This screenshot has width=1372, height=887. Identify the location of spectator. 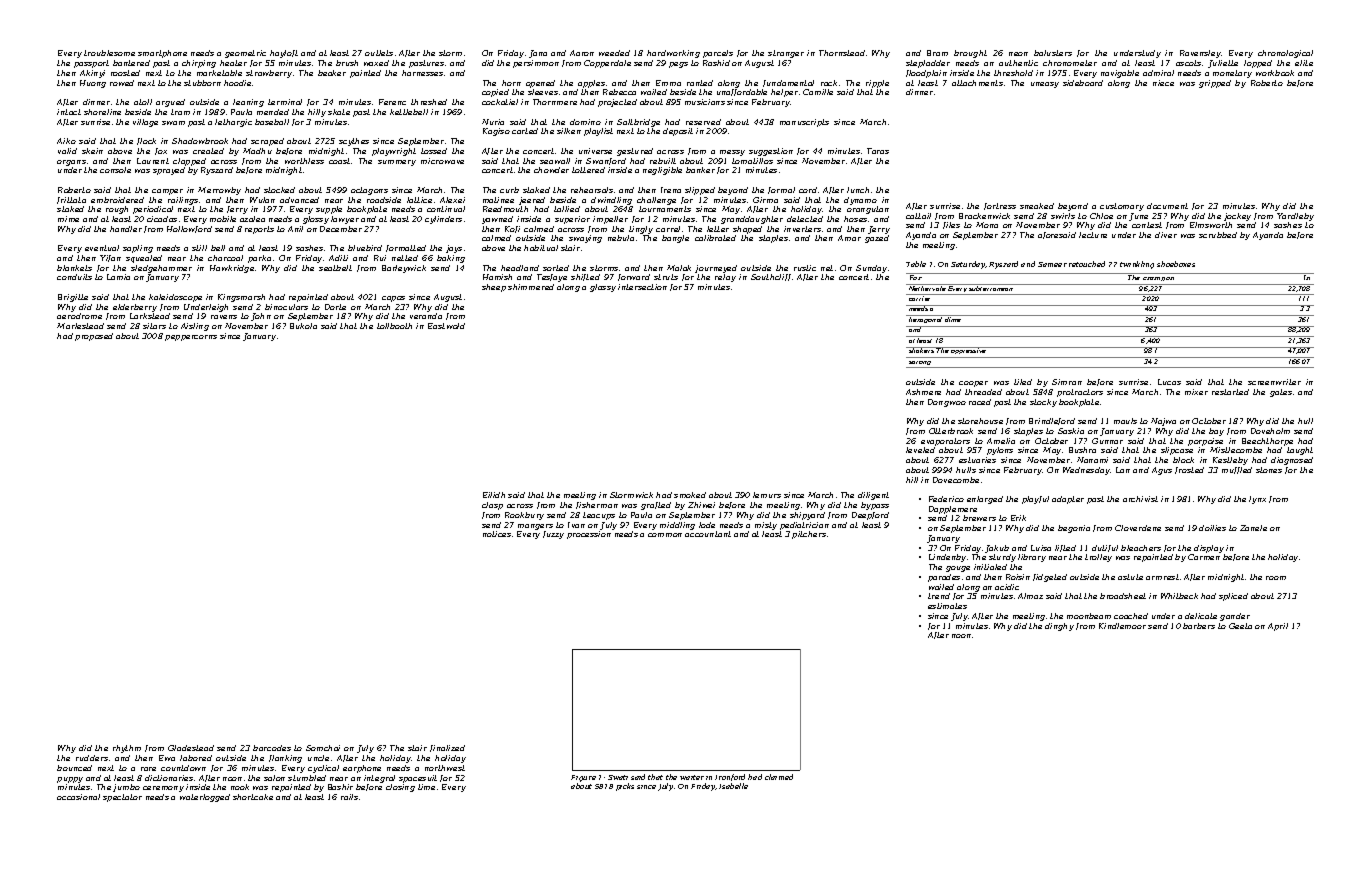
(122, 798).
